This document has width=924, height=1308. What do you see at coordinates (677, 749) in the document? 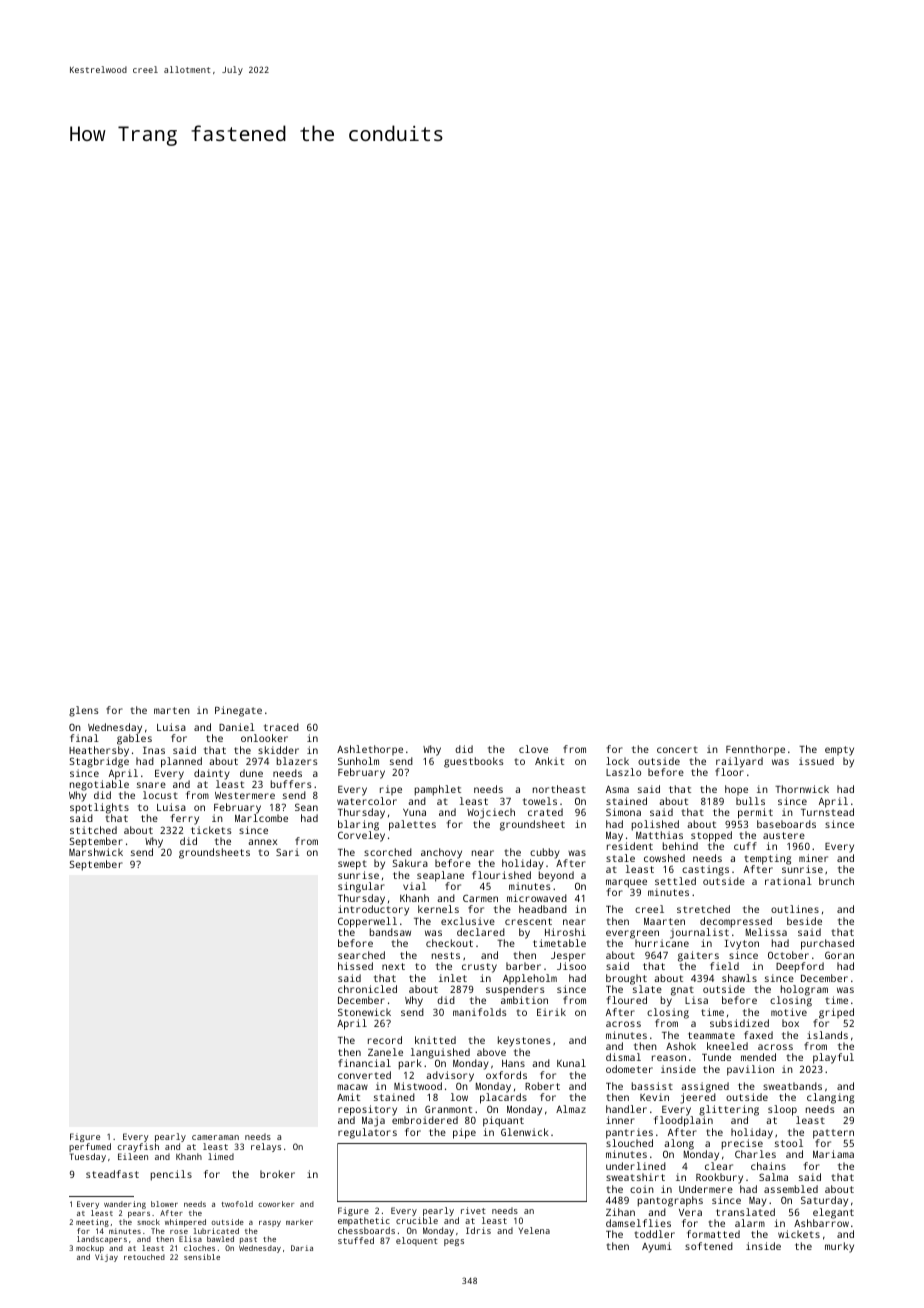
I see `concert` at bounding box center [677, 749].
